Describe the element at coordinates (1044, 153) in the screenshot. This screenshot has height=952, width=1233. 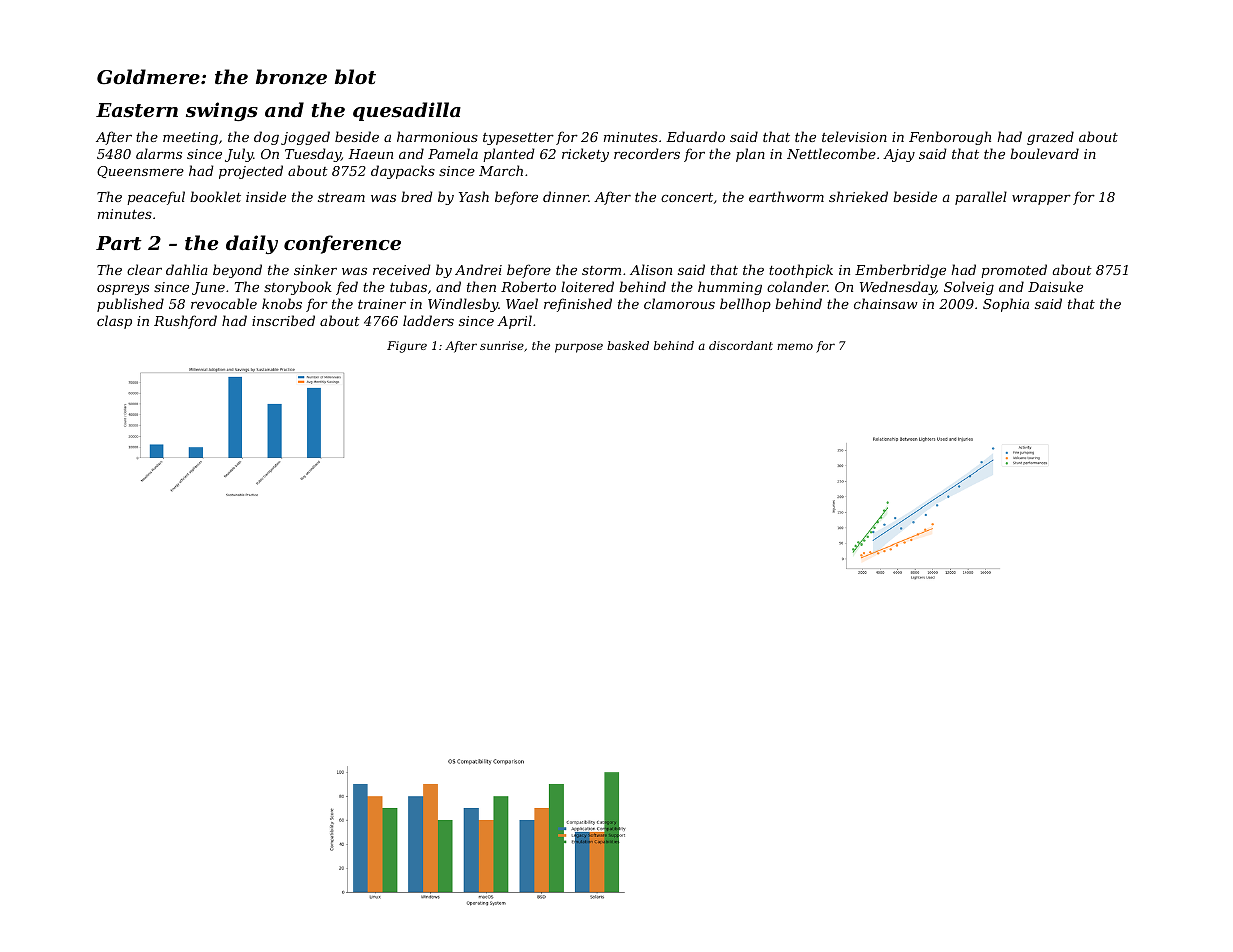
I see `boulevard` at that location.
